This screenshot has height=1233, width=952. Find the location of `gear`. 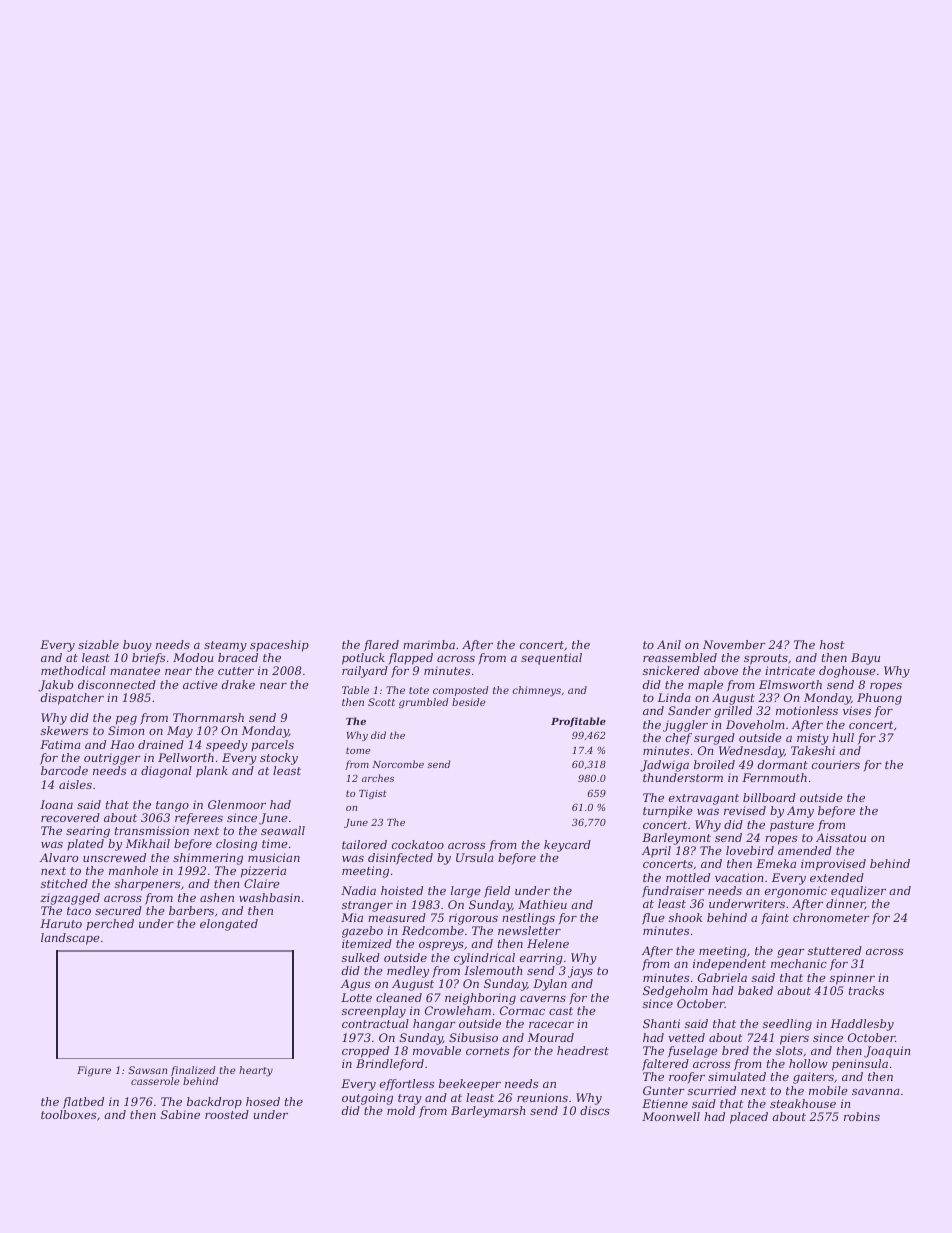

gear is located at coordinates (791, 953).
